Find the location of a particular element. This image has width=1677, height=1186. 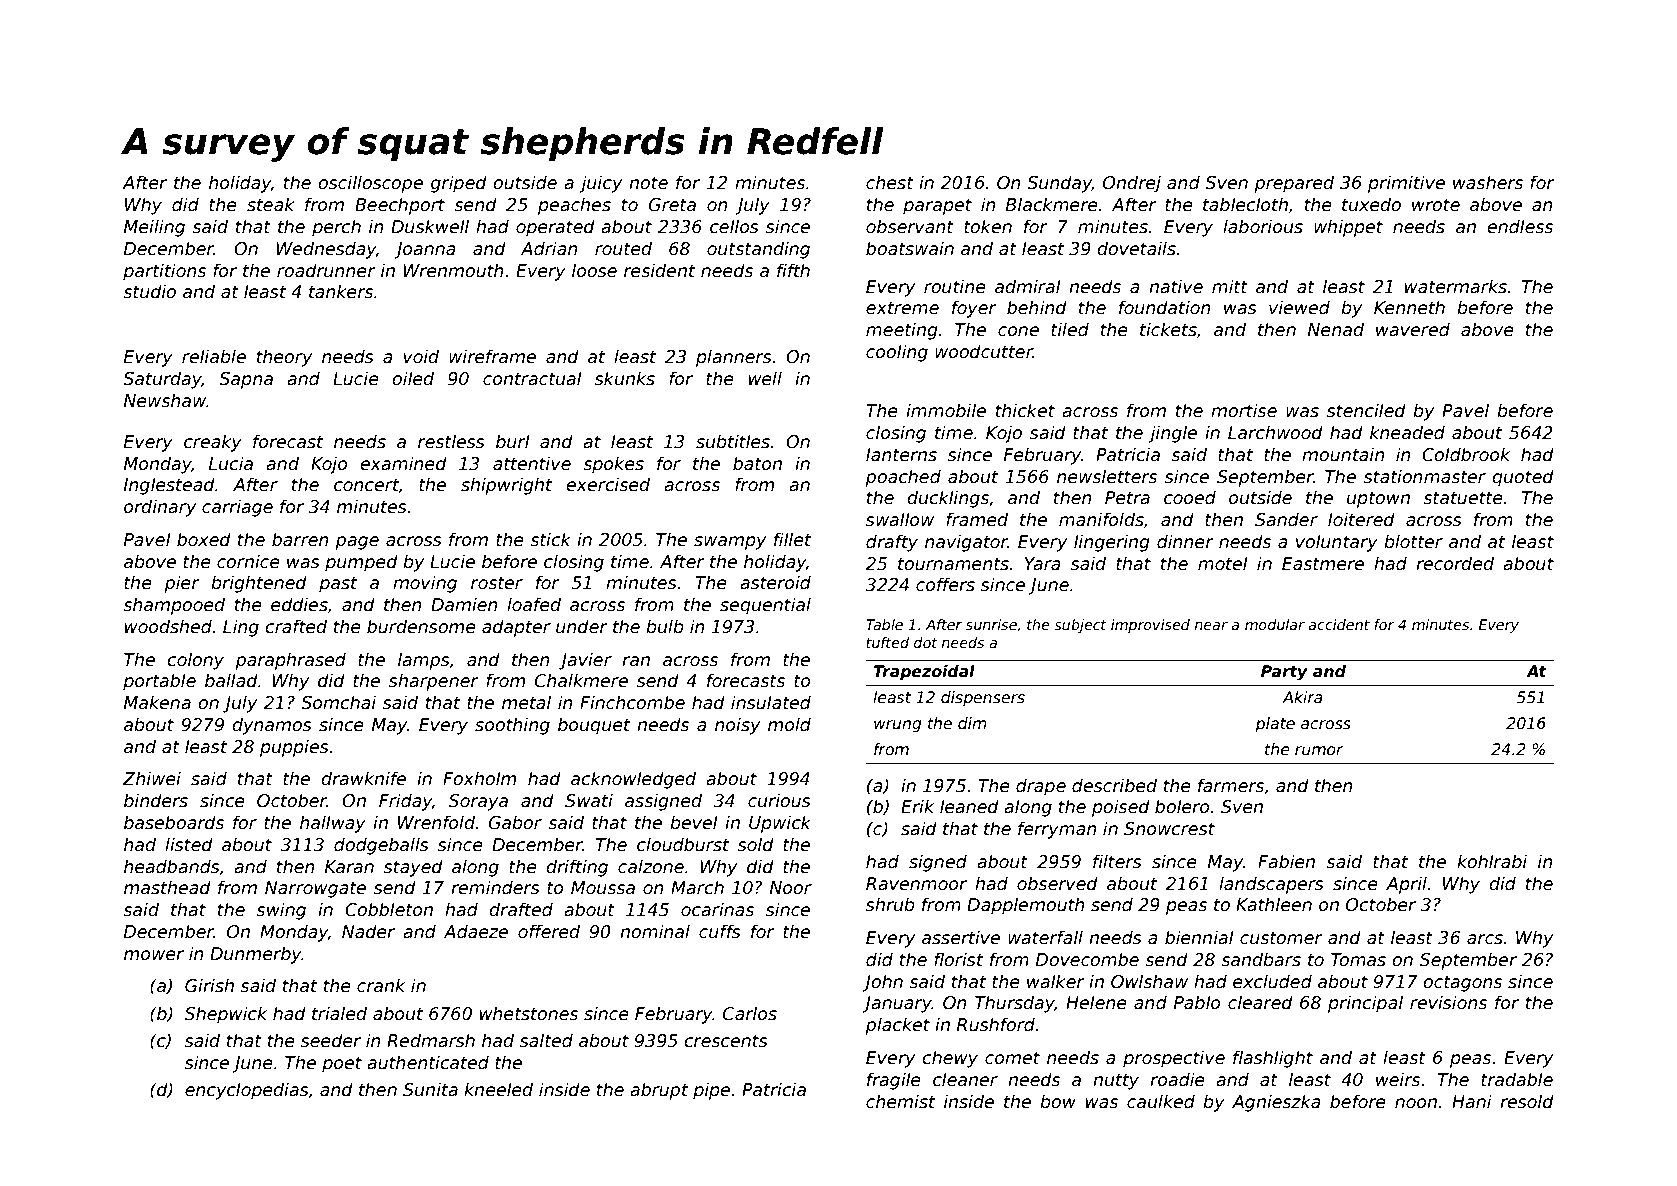

Upwick is located at coordinates (780, 824).
